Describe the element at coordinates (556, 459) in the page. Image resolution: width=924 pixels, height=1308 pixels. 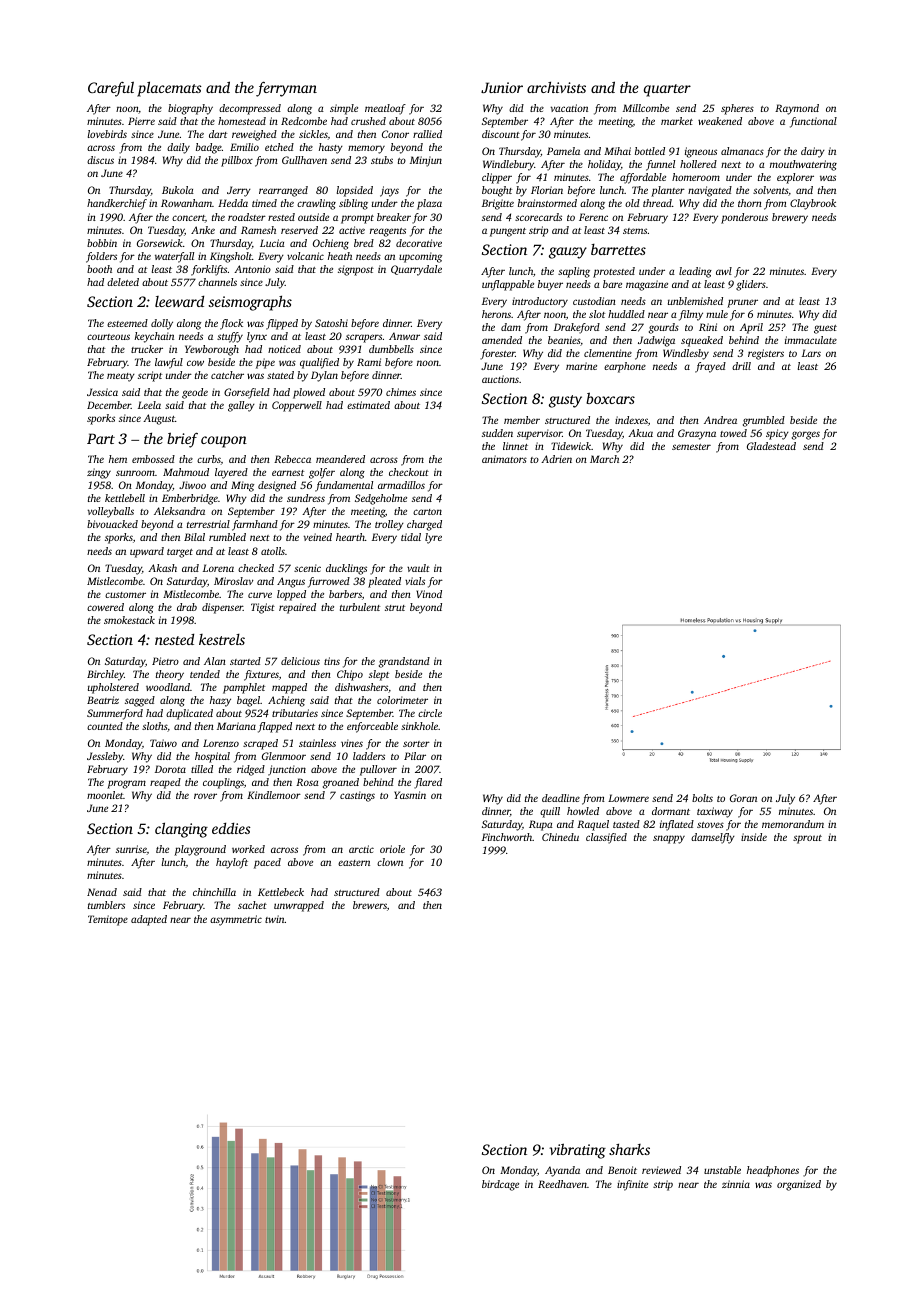
I see `Adrien` at that location.
